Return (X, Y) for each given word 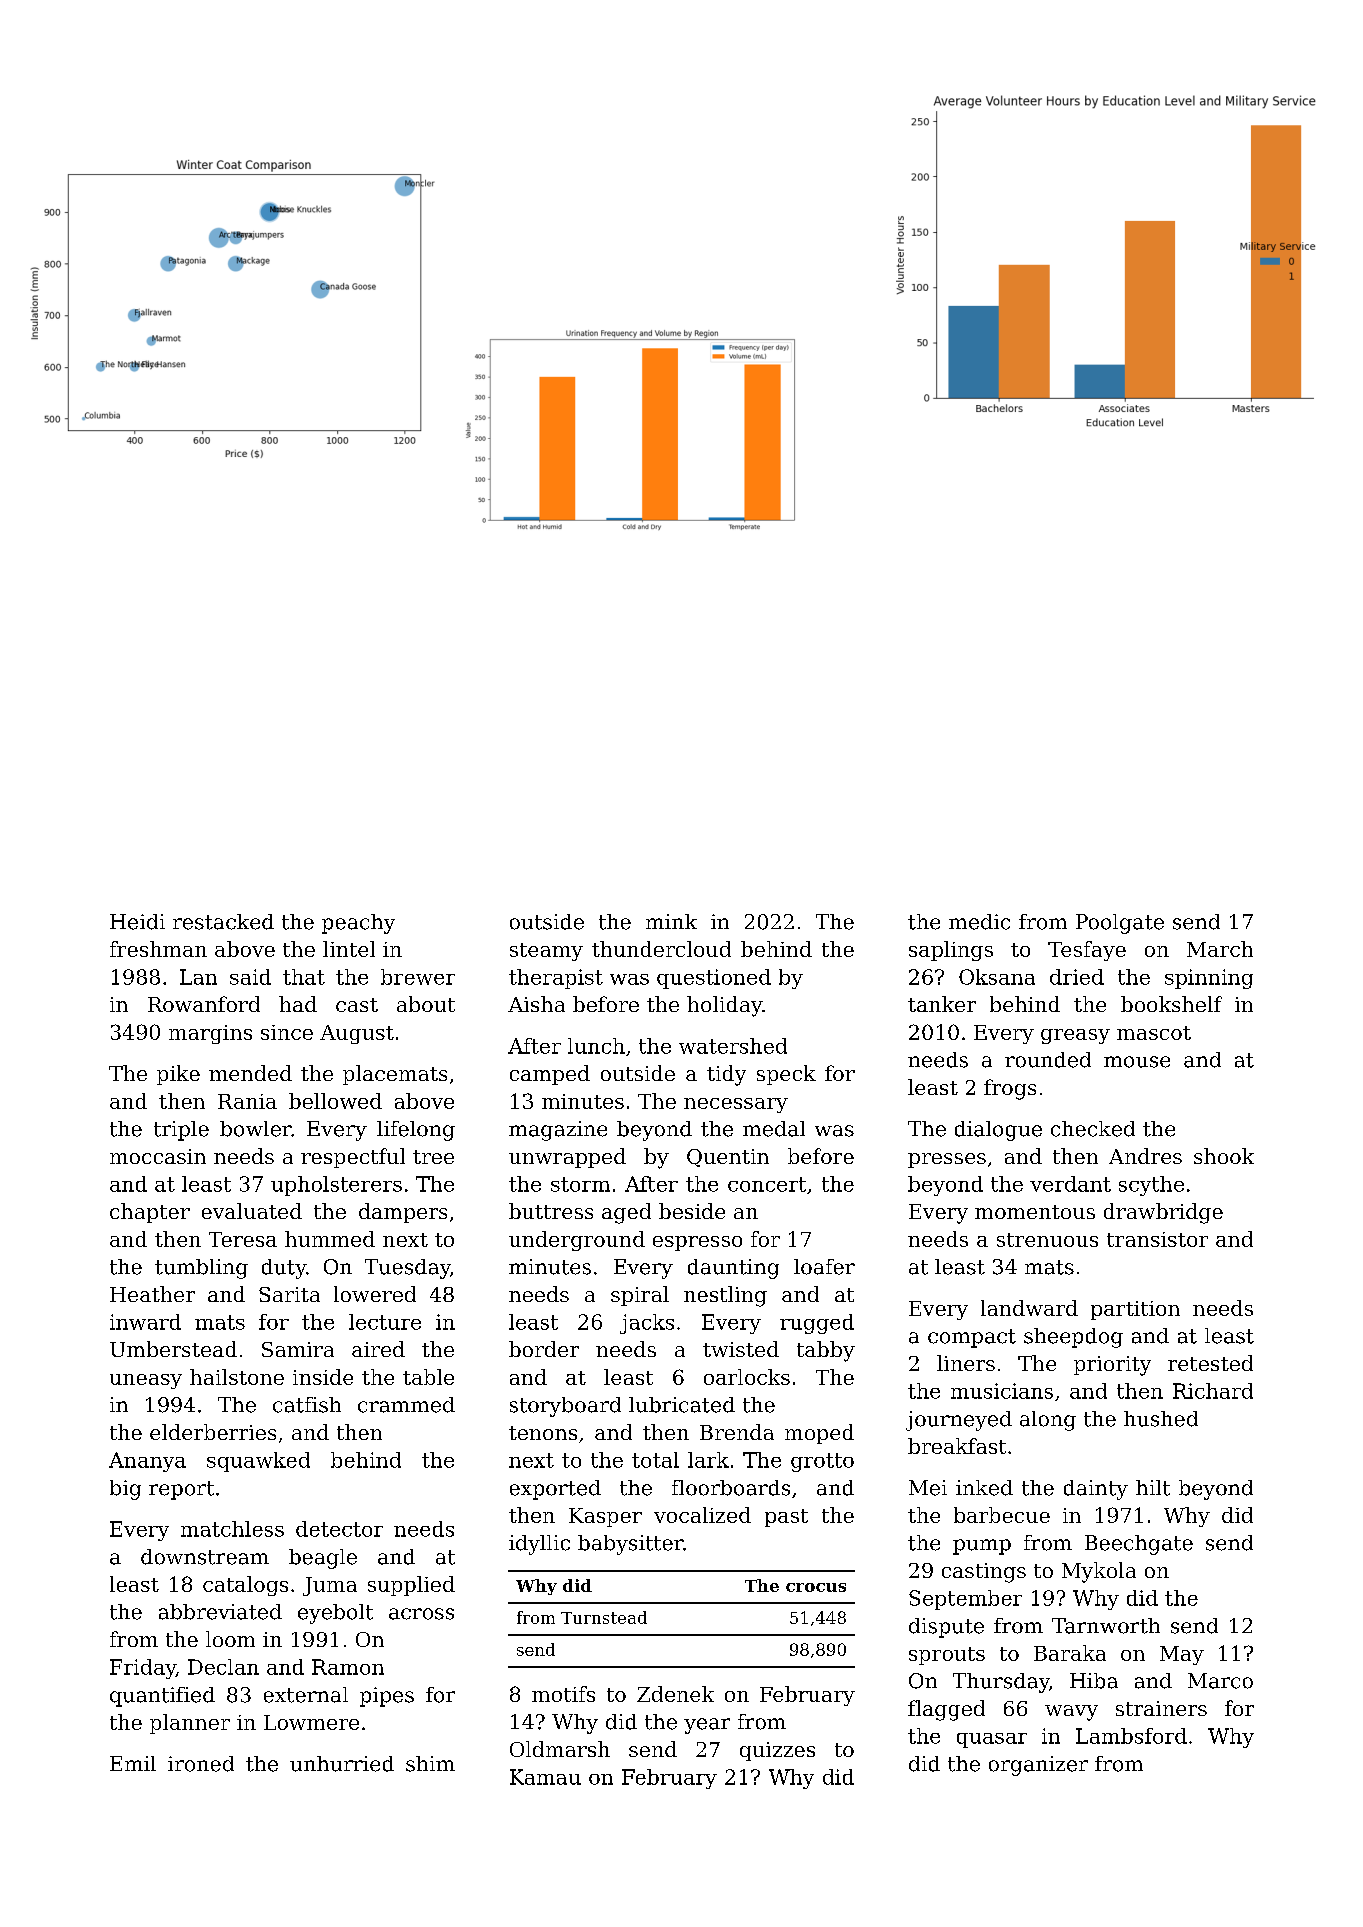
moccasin (158, 1156)
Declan (223, 1667)
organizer (1038, 1766)
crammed (406, 1405)
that (304, 977)
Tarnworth (1106, 1626)
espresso (697, 1243)
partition (1135, 1310)
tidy (726, 1075)
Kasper (605, 1517)
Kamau (545, 1777)
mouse (1137, 1062)
